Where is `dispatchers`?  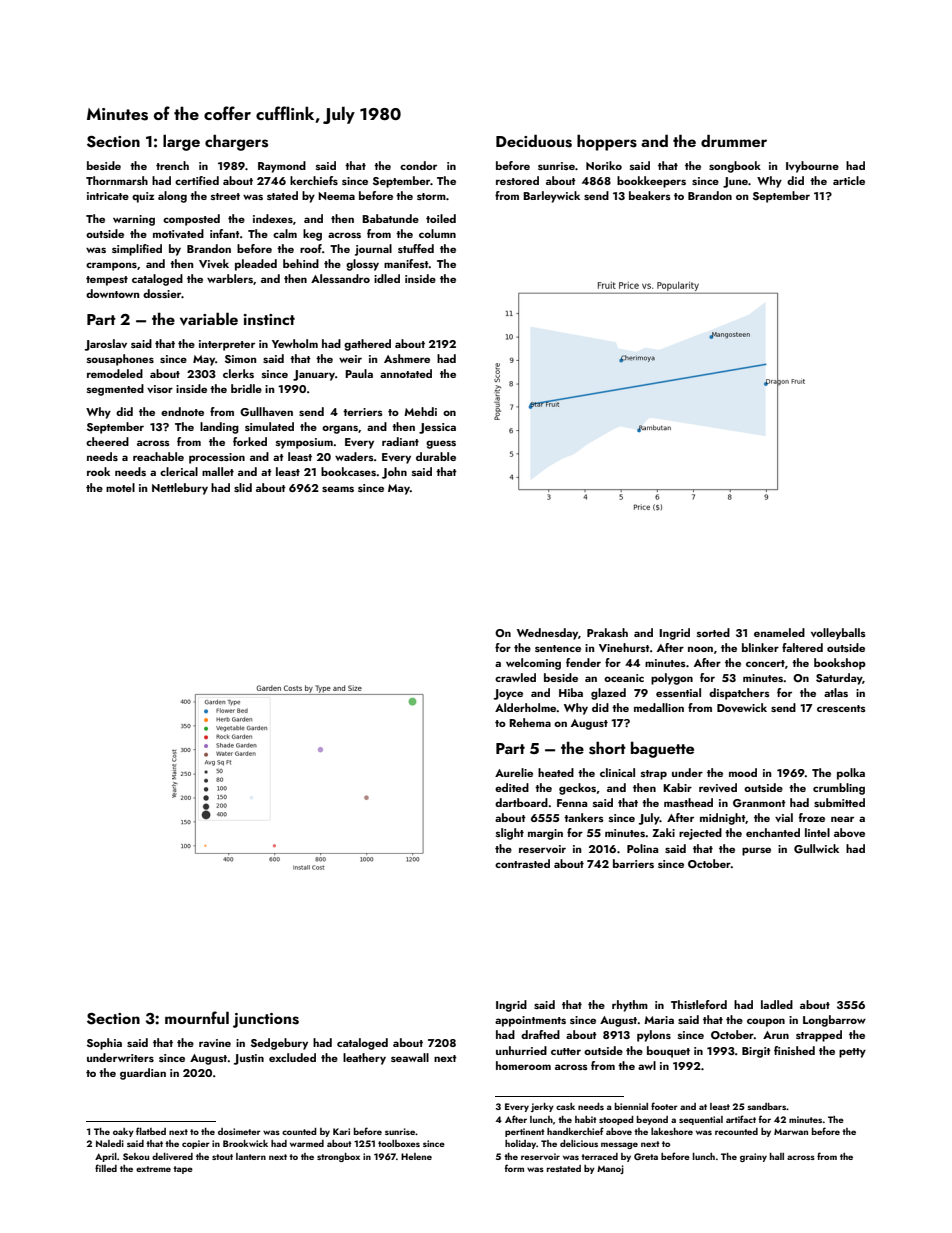
dispatchers is located at coordinates (739, 694).
